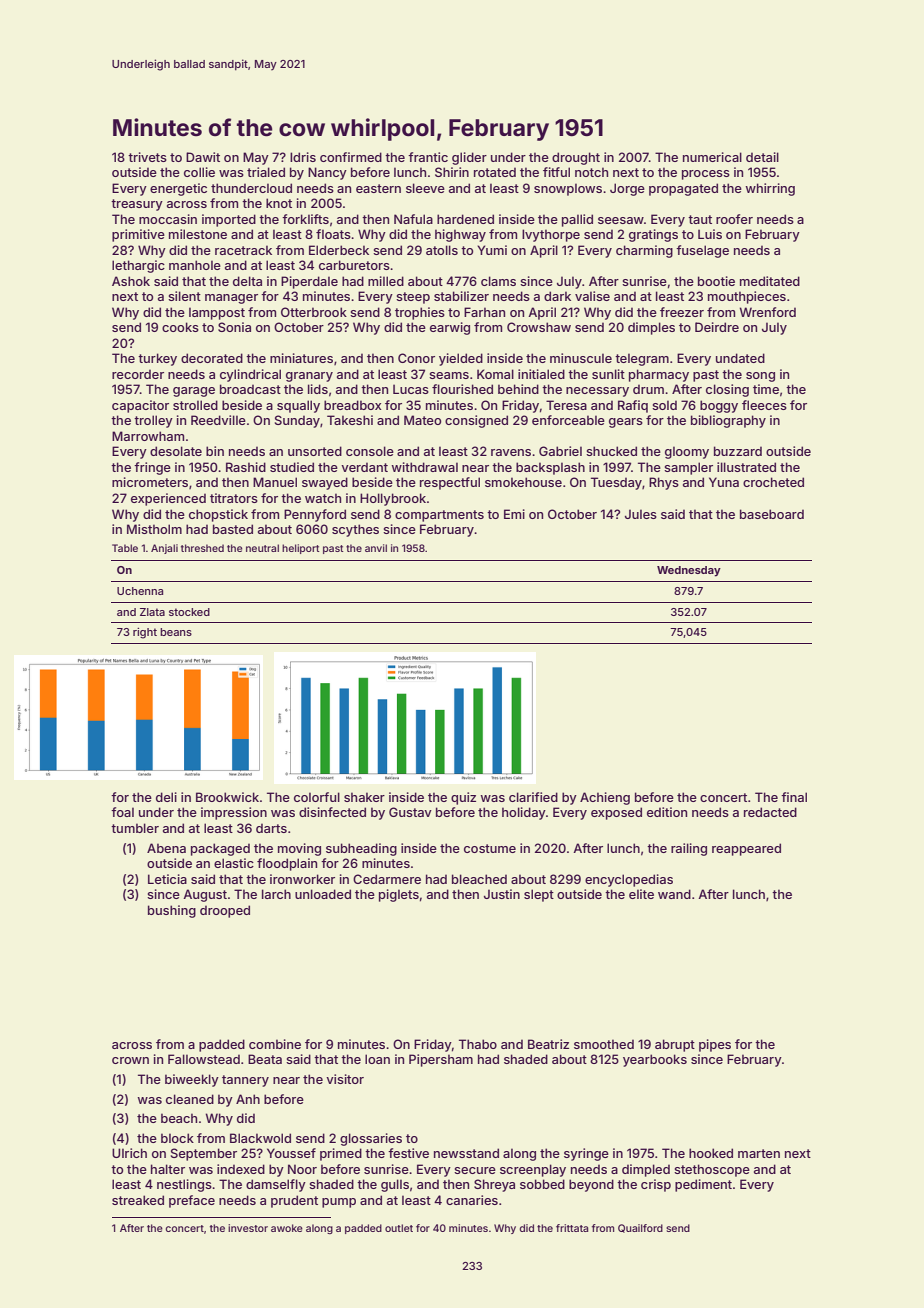 The image size is (924, 1308). I want to click on detail, so click(762, 157).
